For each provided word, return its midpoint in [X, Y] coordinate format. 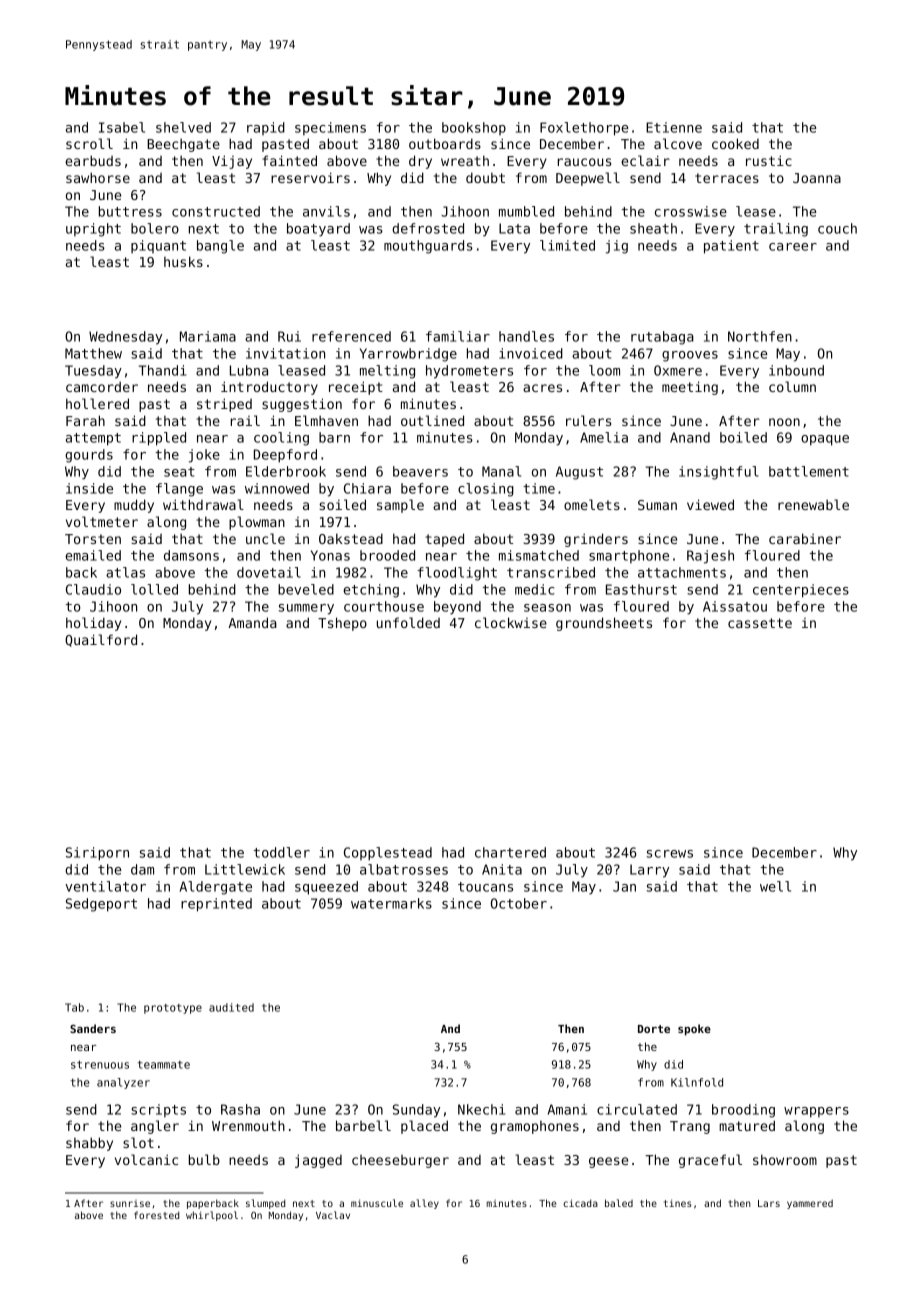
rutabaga [662, 338]
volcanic [146, 1159]
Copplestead [388, 854]
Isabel [122, 127]
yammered [810, 1204]
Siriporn [97, 854]
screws [670, 854]
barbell [363, 1125]
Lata [514, 228]
